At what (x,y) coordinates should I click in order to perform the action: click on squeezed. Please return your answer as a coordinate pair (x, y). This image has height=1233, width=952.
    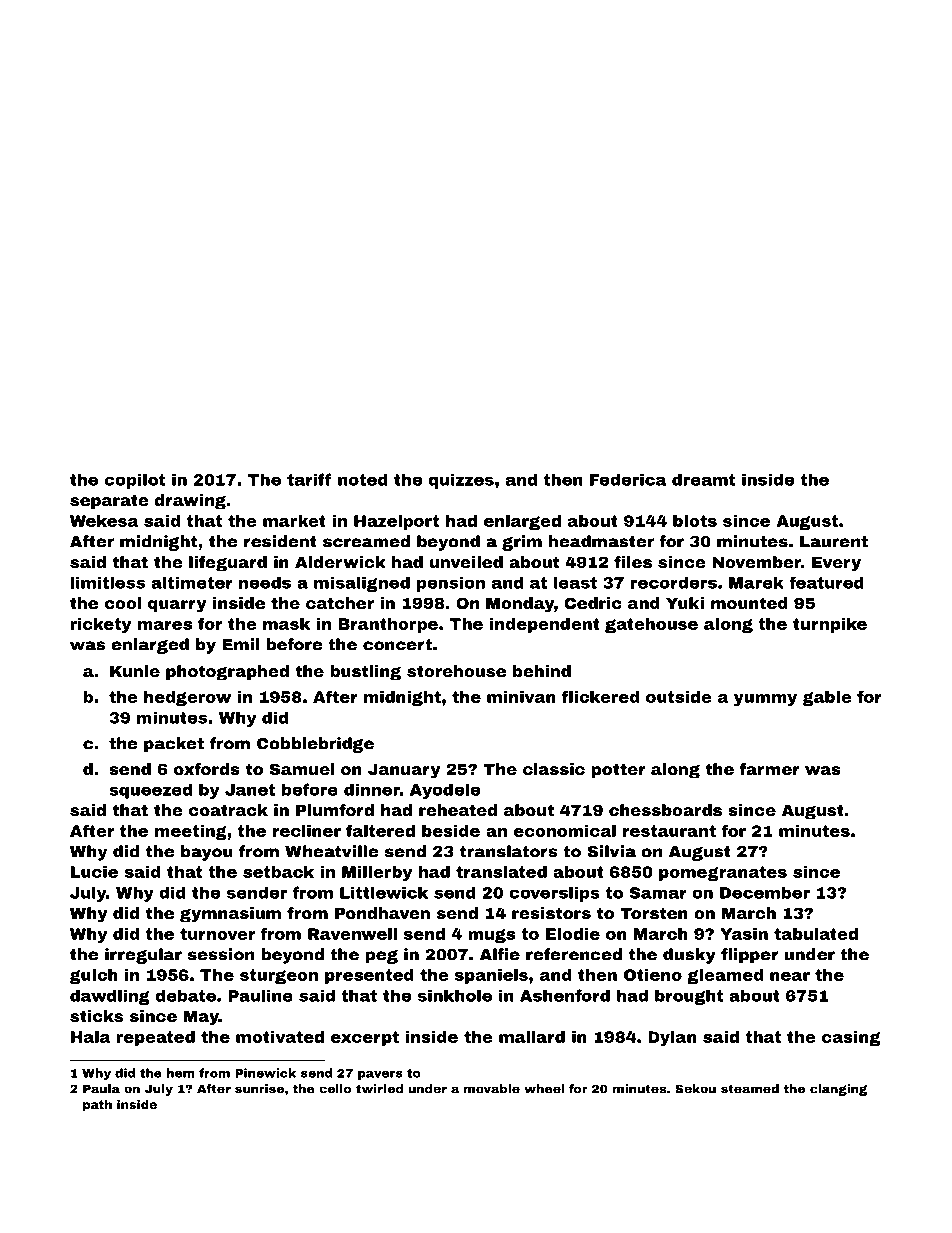
    Looking at the image, I should click on (150, 791).
